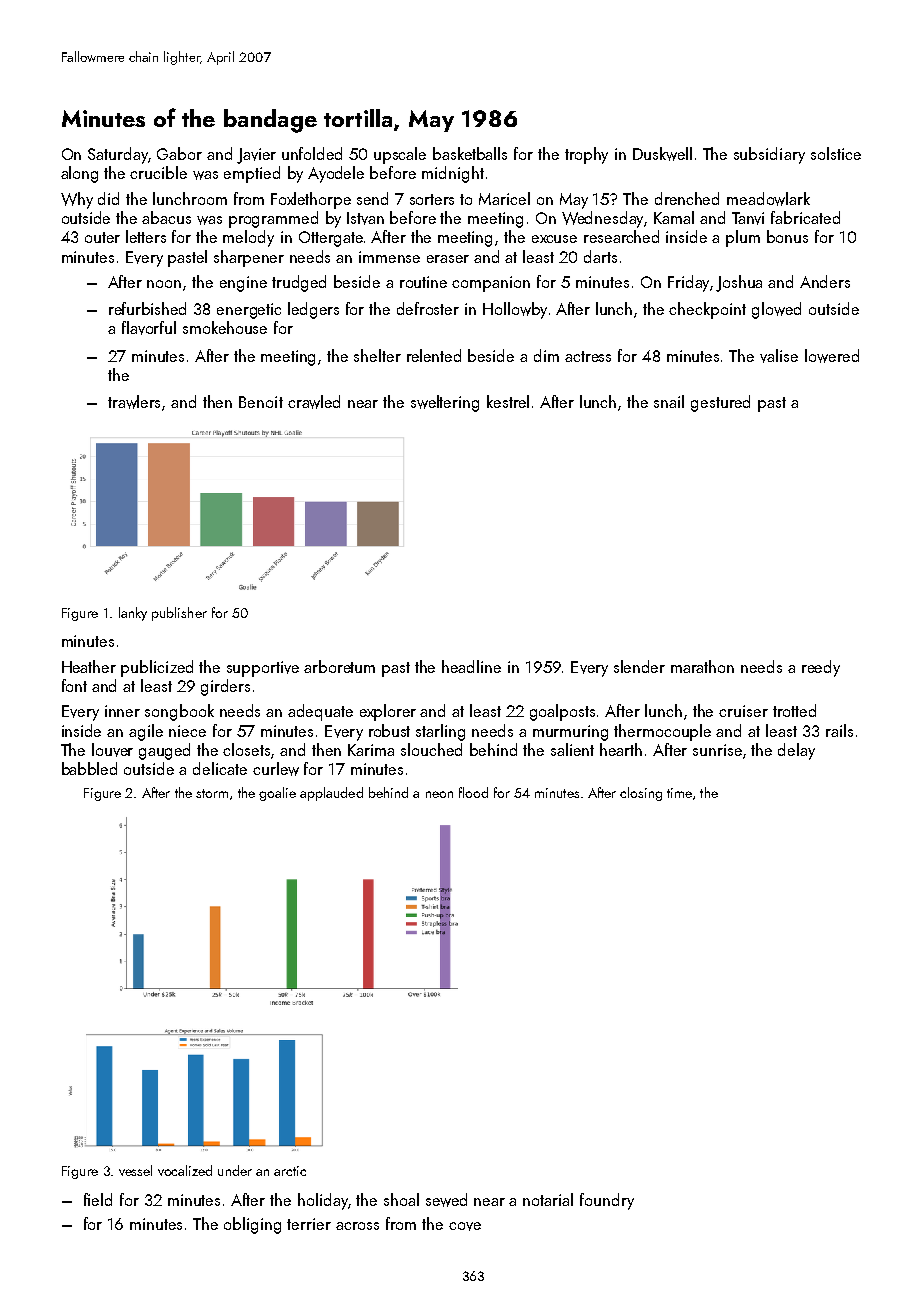 The width and height of the screenshot is (924, 1308). I want to click on time, so click(679, 793).
